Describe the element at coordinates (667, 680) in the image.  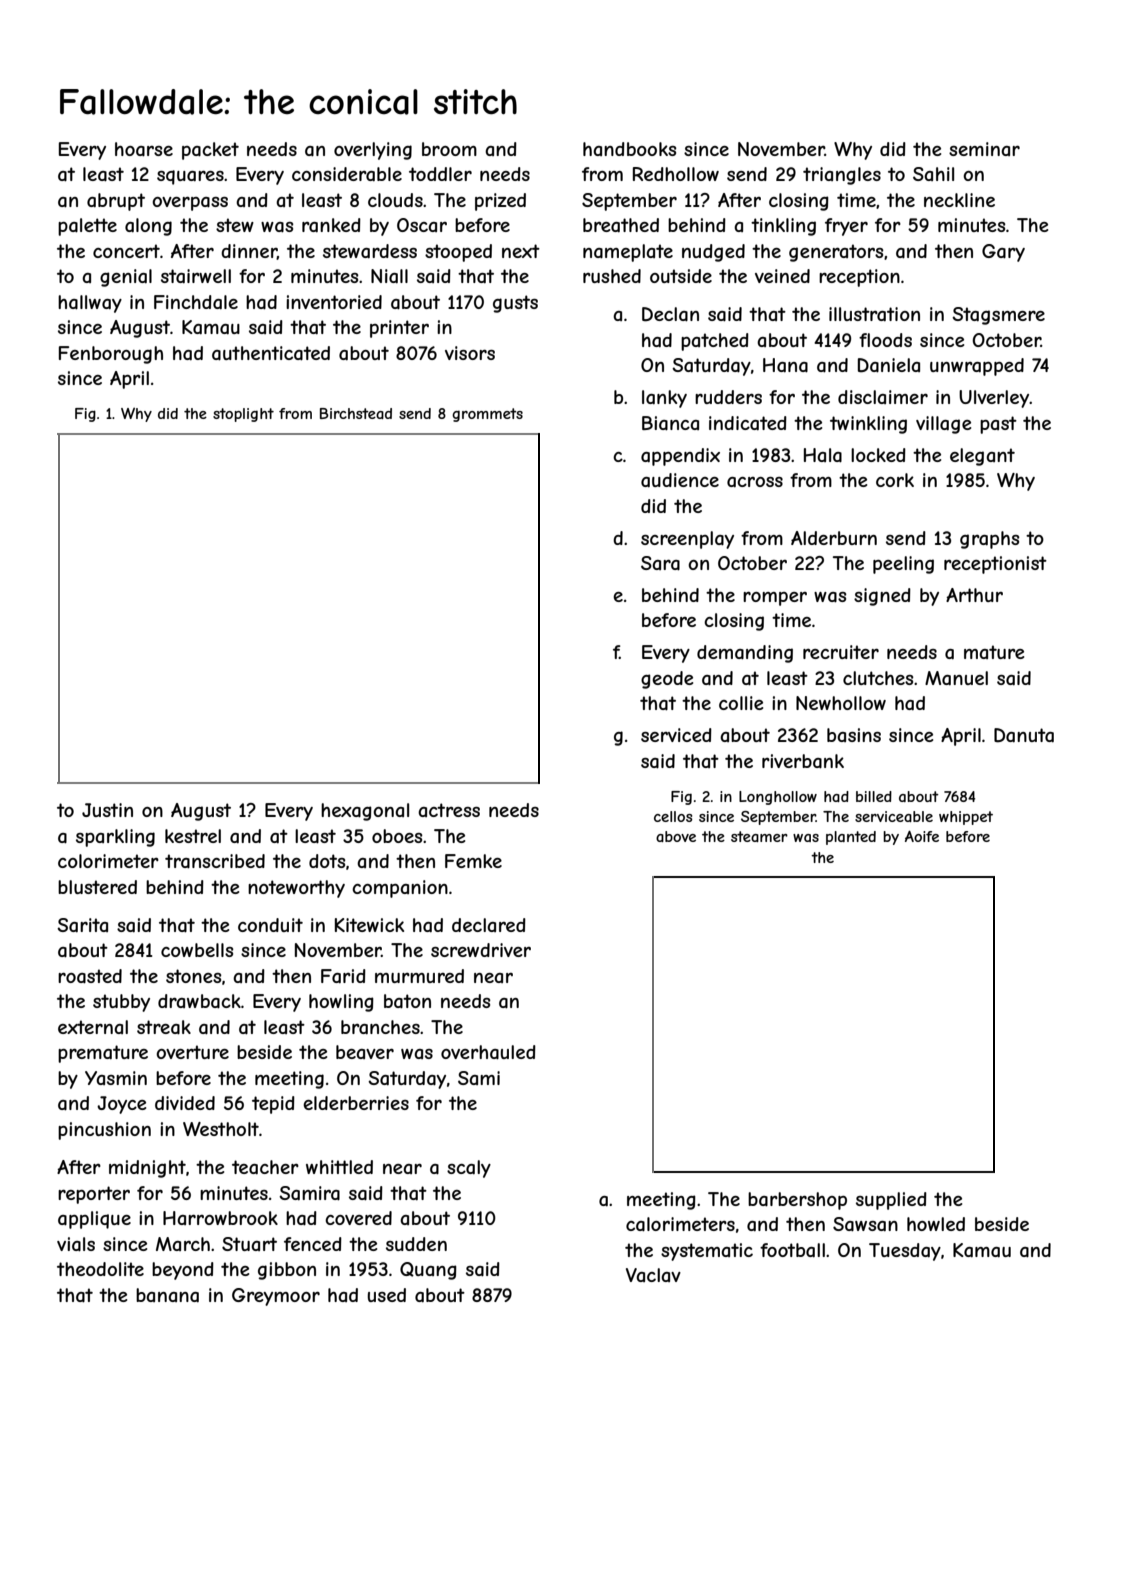
I see `geode` at that location.
